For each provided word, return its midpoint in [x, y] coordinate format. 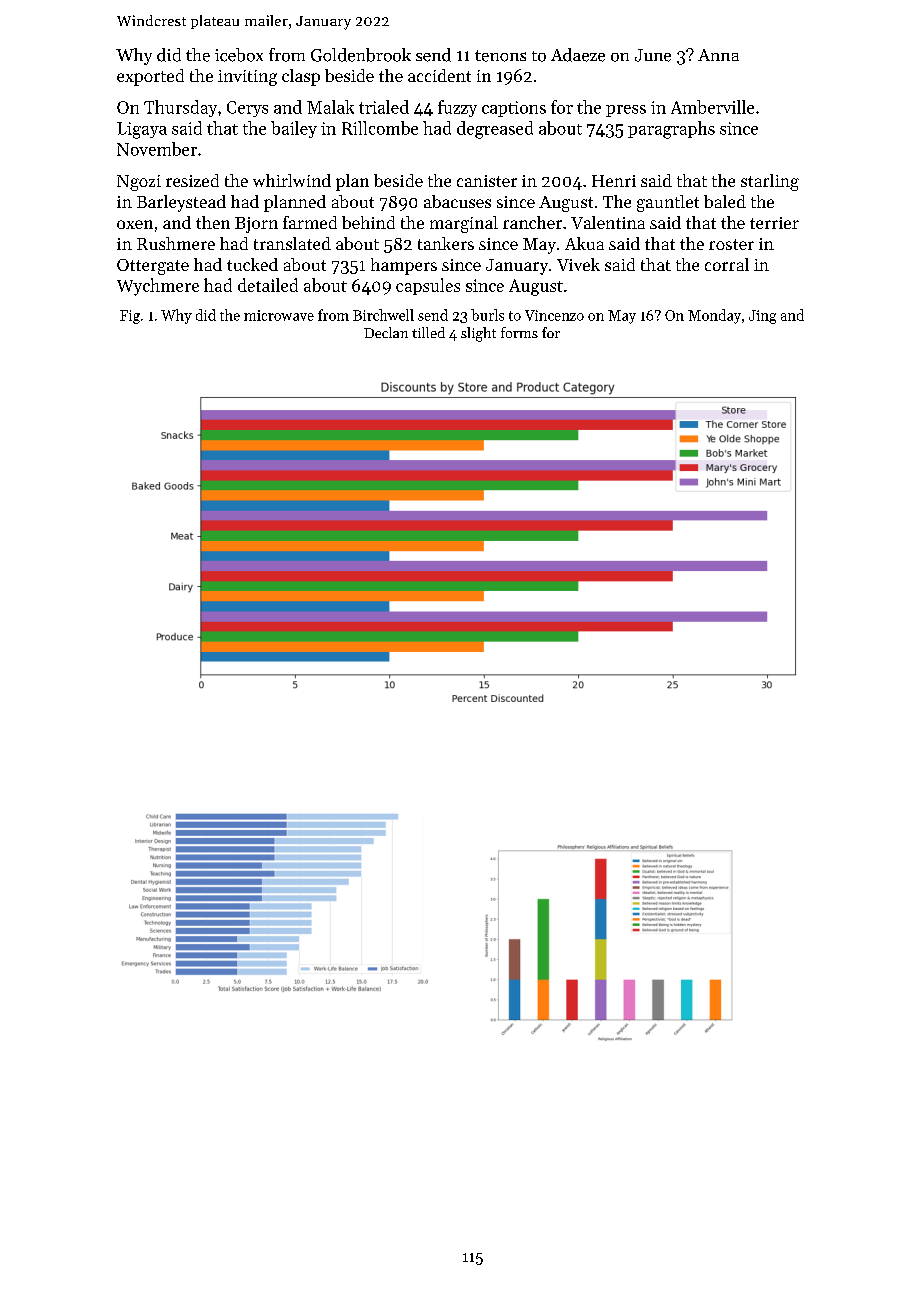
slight [478, 334]
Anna [718, 55]
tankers [446, 243]
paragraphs [671, 130]
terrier [774, 223]
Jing [762, 317]
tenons [500, 56]
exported [150, 77]
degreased [495, 130]
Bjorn [256, 225]
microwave [279, 315]
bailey [294, 129]
